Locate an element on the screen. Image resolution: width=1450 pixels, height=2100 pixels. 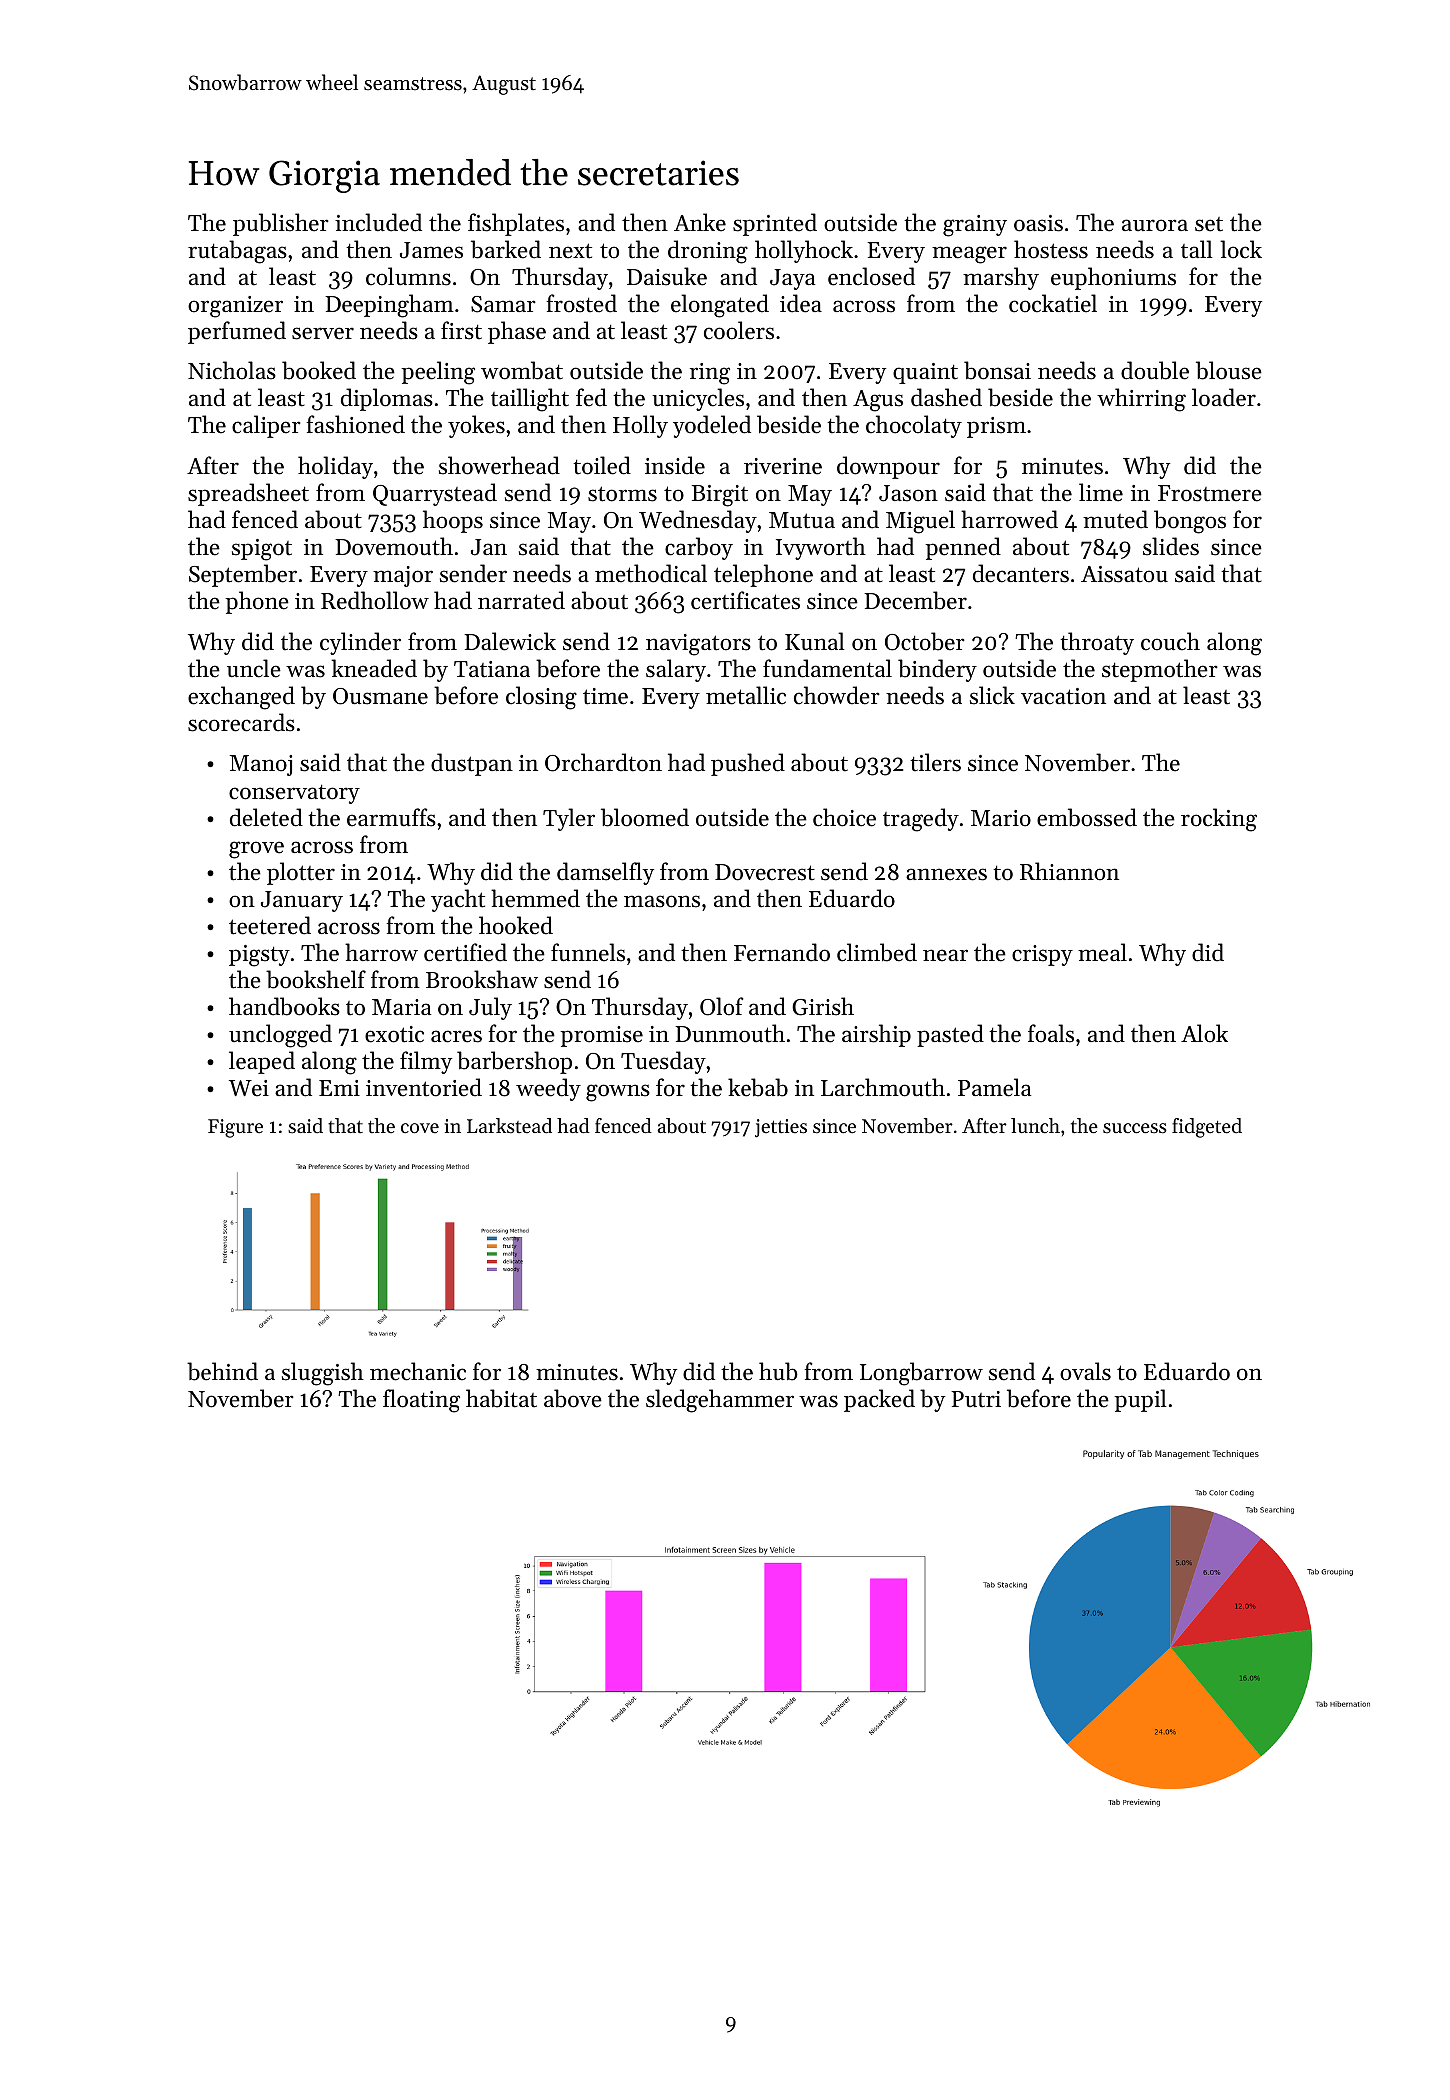
Quarrystead is located at coordinates (435, 494).
